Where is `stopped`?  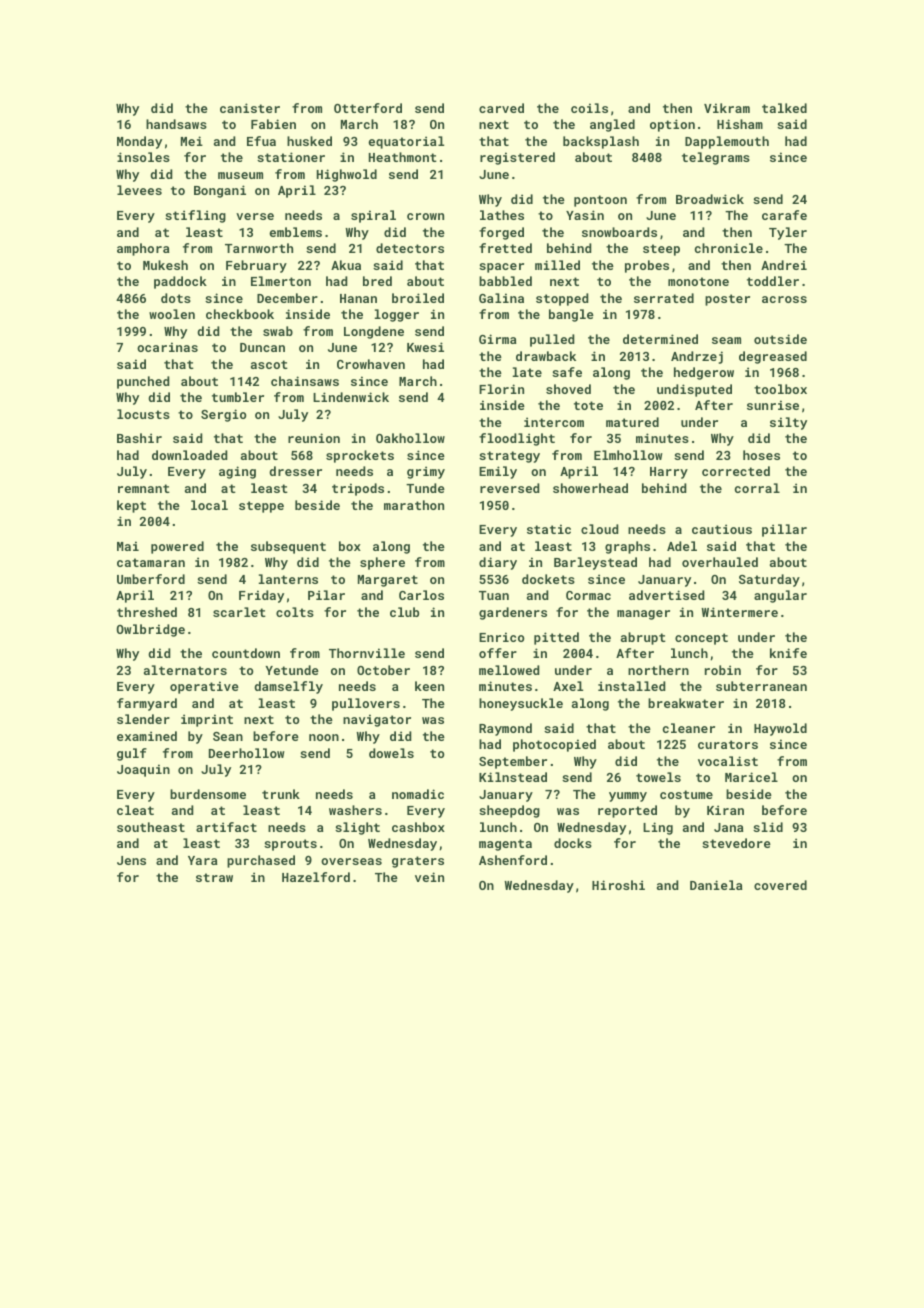 stopped is located at coordinates (562, 299).
